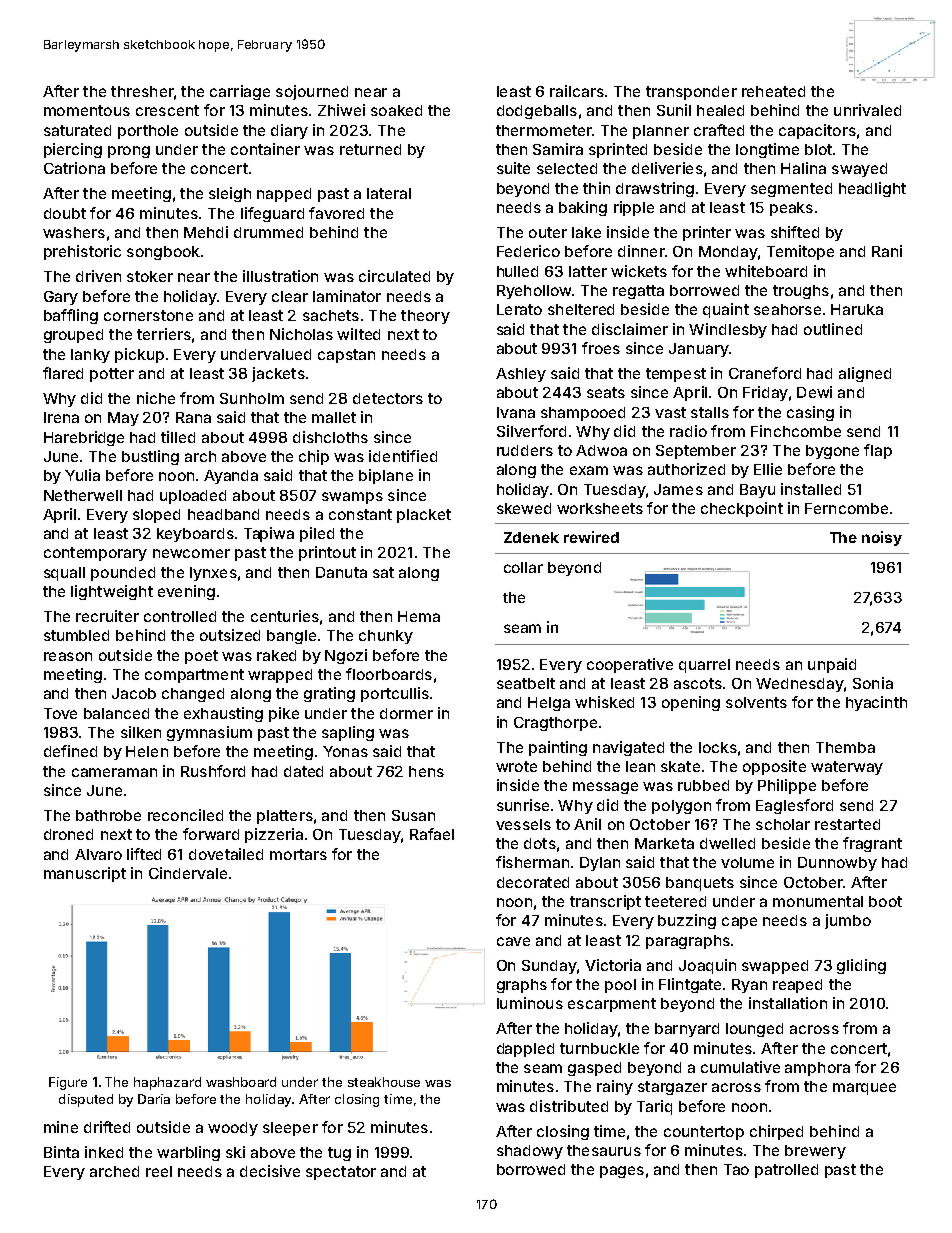  Describe the element at coordinates (786, 1171) in the screenshot. I see `patrolled` at that location.
